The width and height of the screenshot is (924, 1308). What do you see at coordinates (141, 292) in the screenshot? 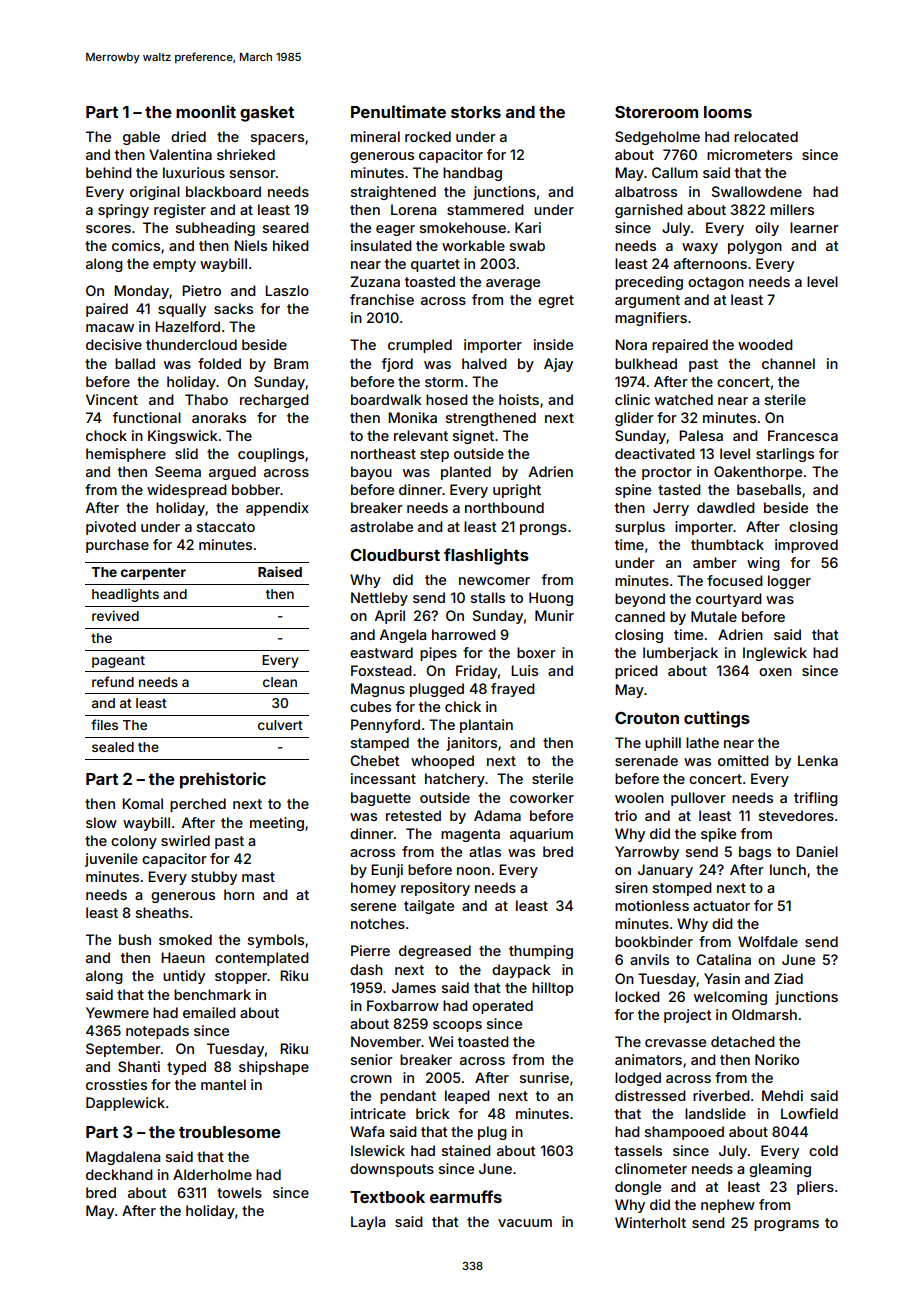
I see `Monday` at bounding box center [141, 292].
